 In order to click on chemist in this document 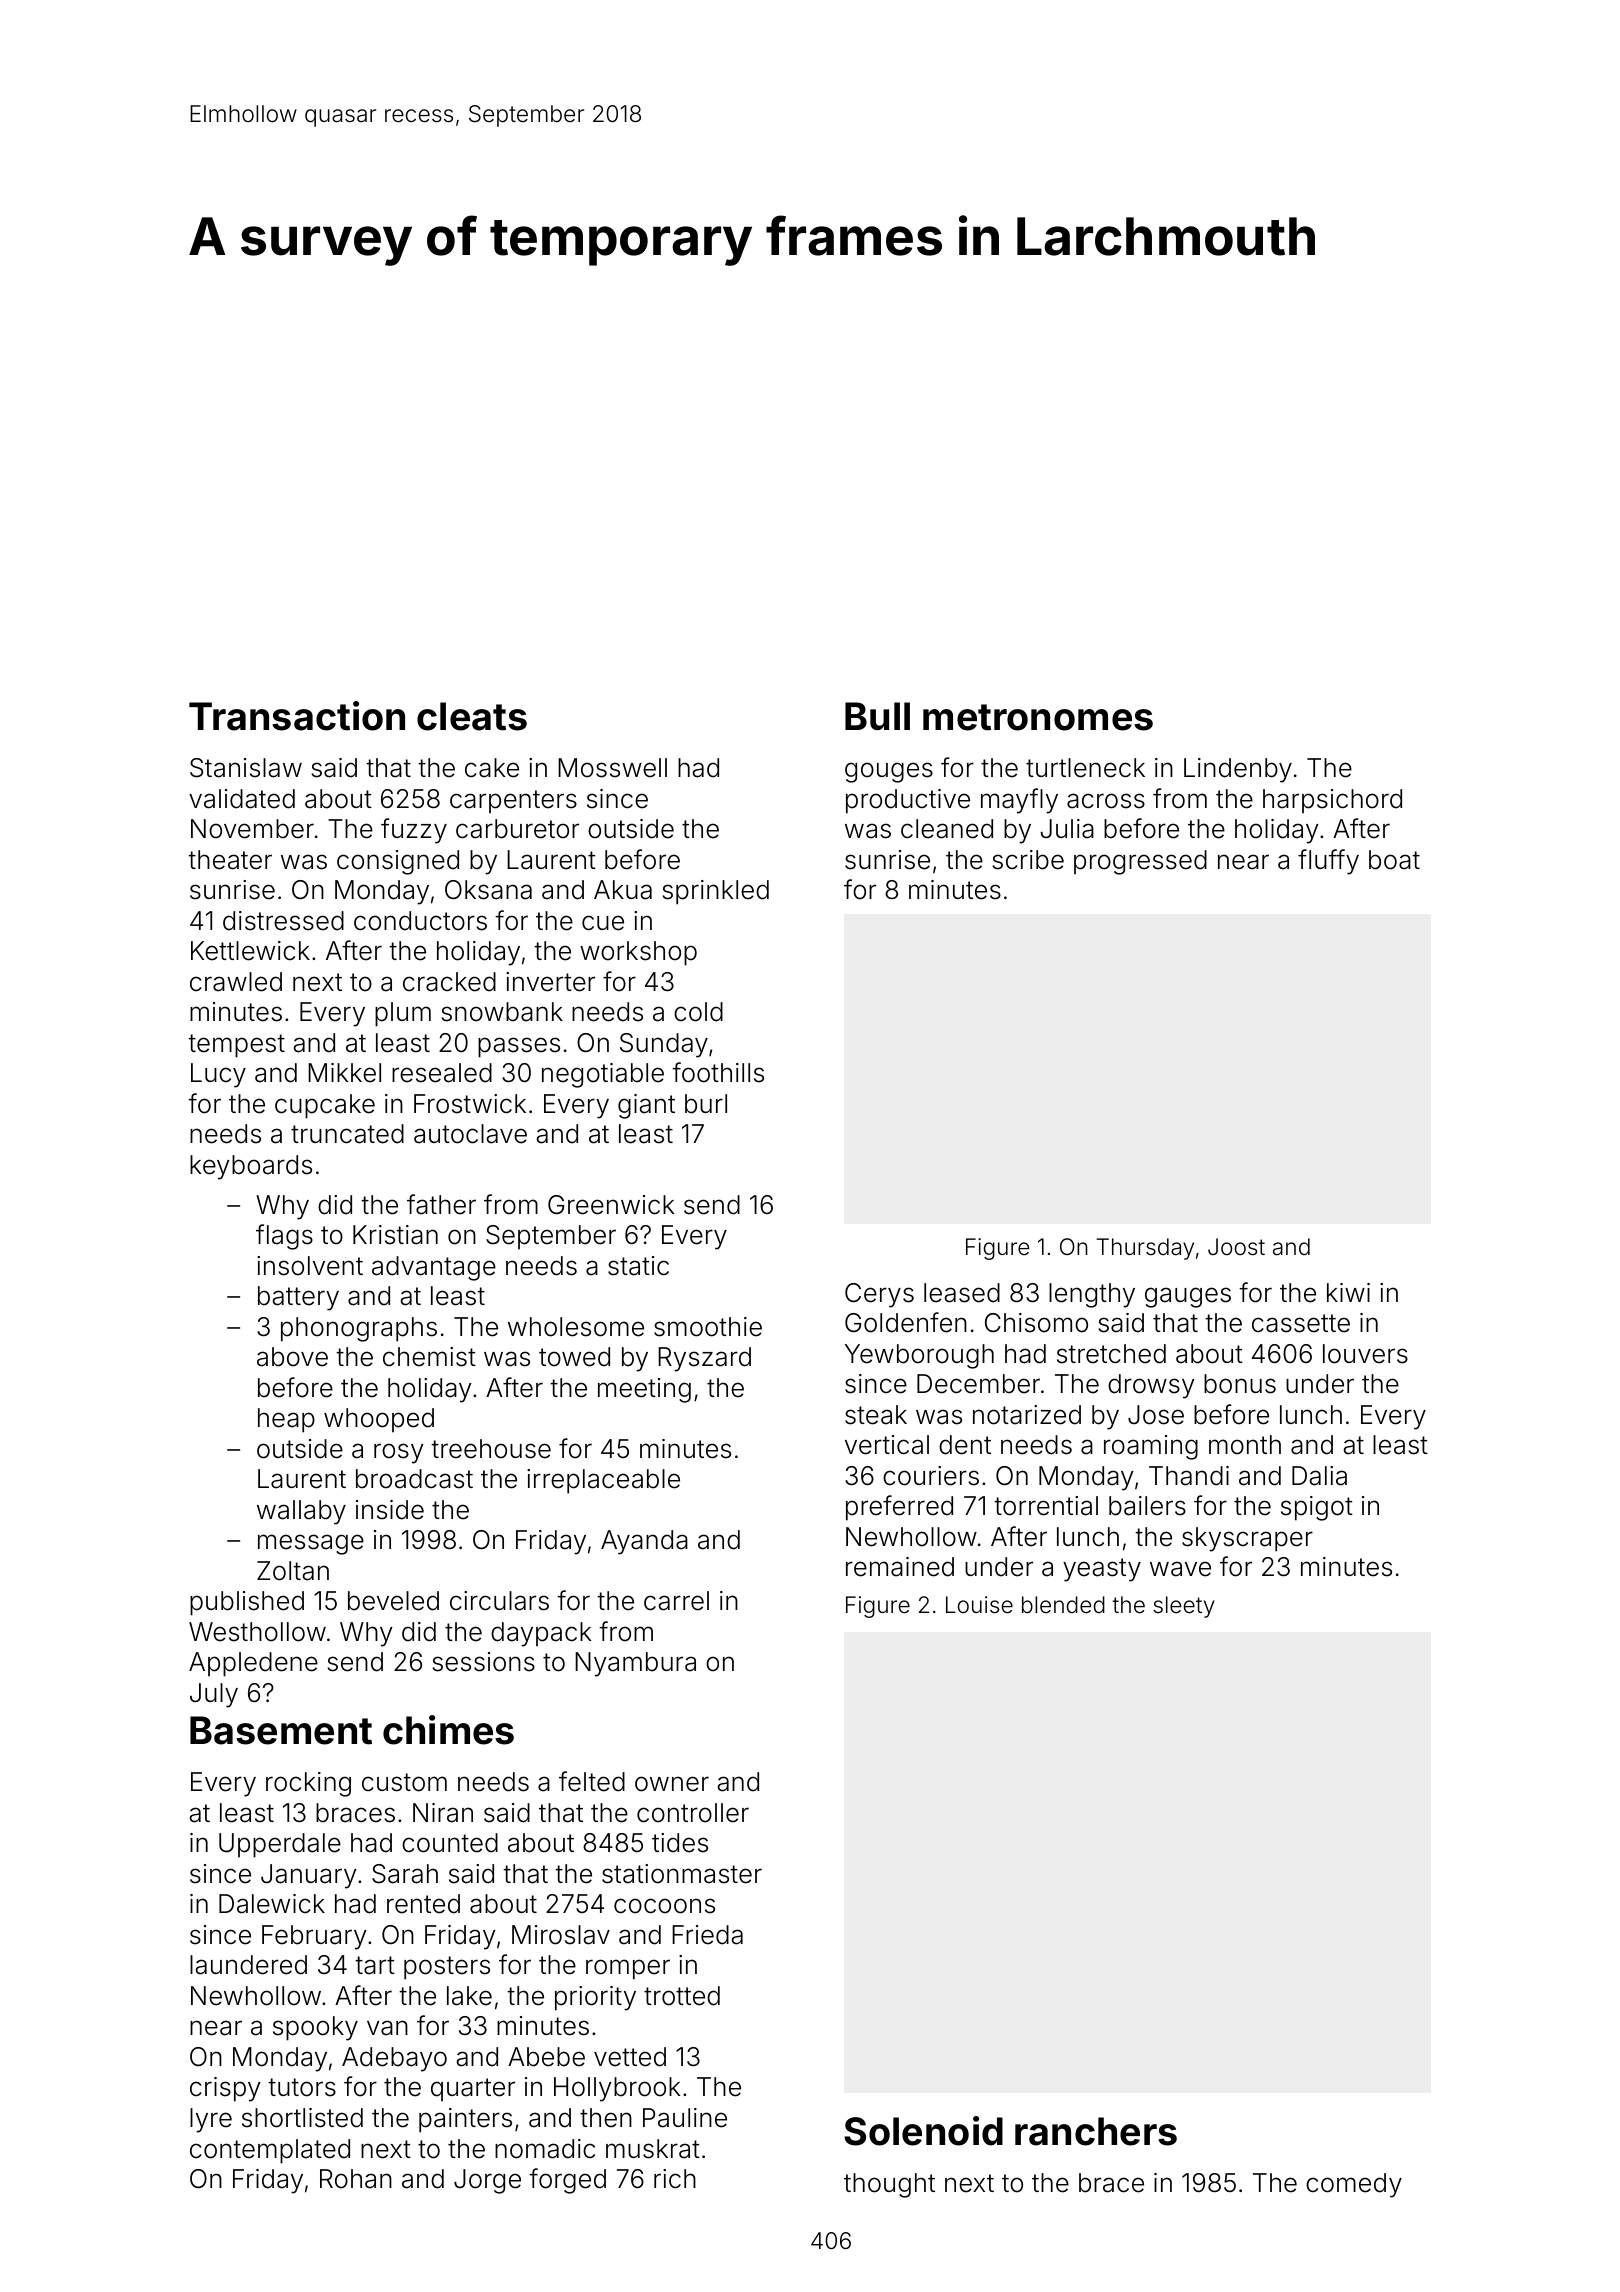, I will do `click(429, 1357)`.
